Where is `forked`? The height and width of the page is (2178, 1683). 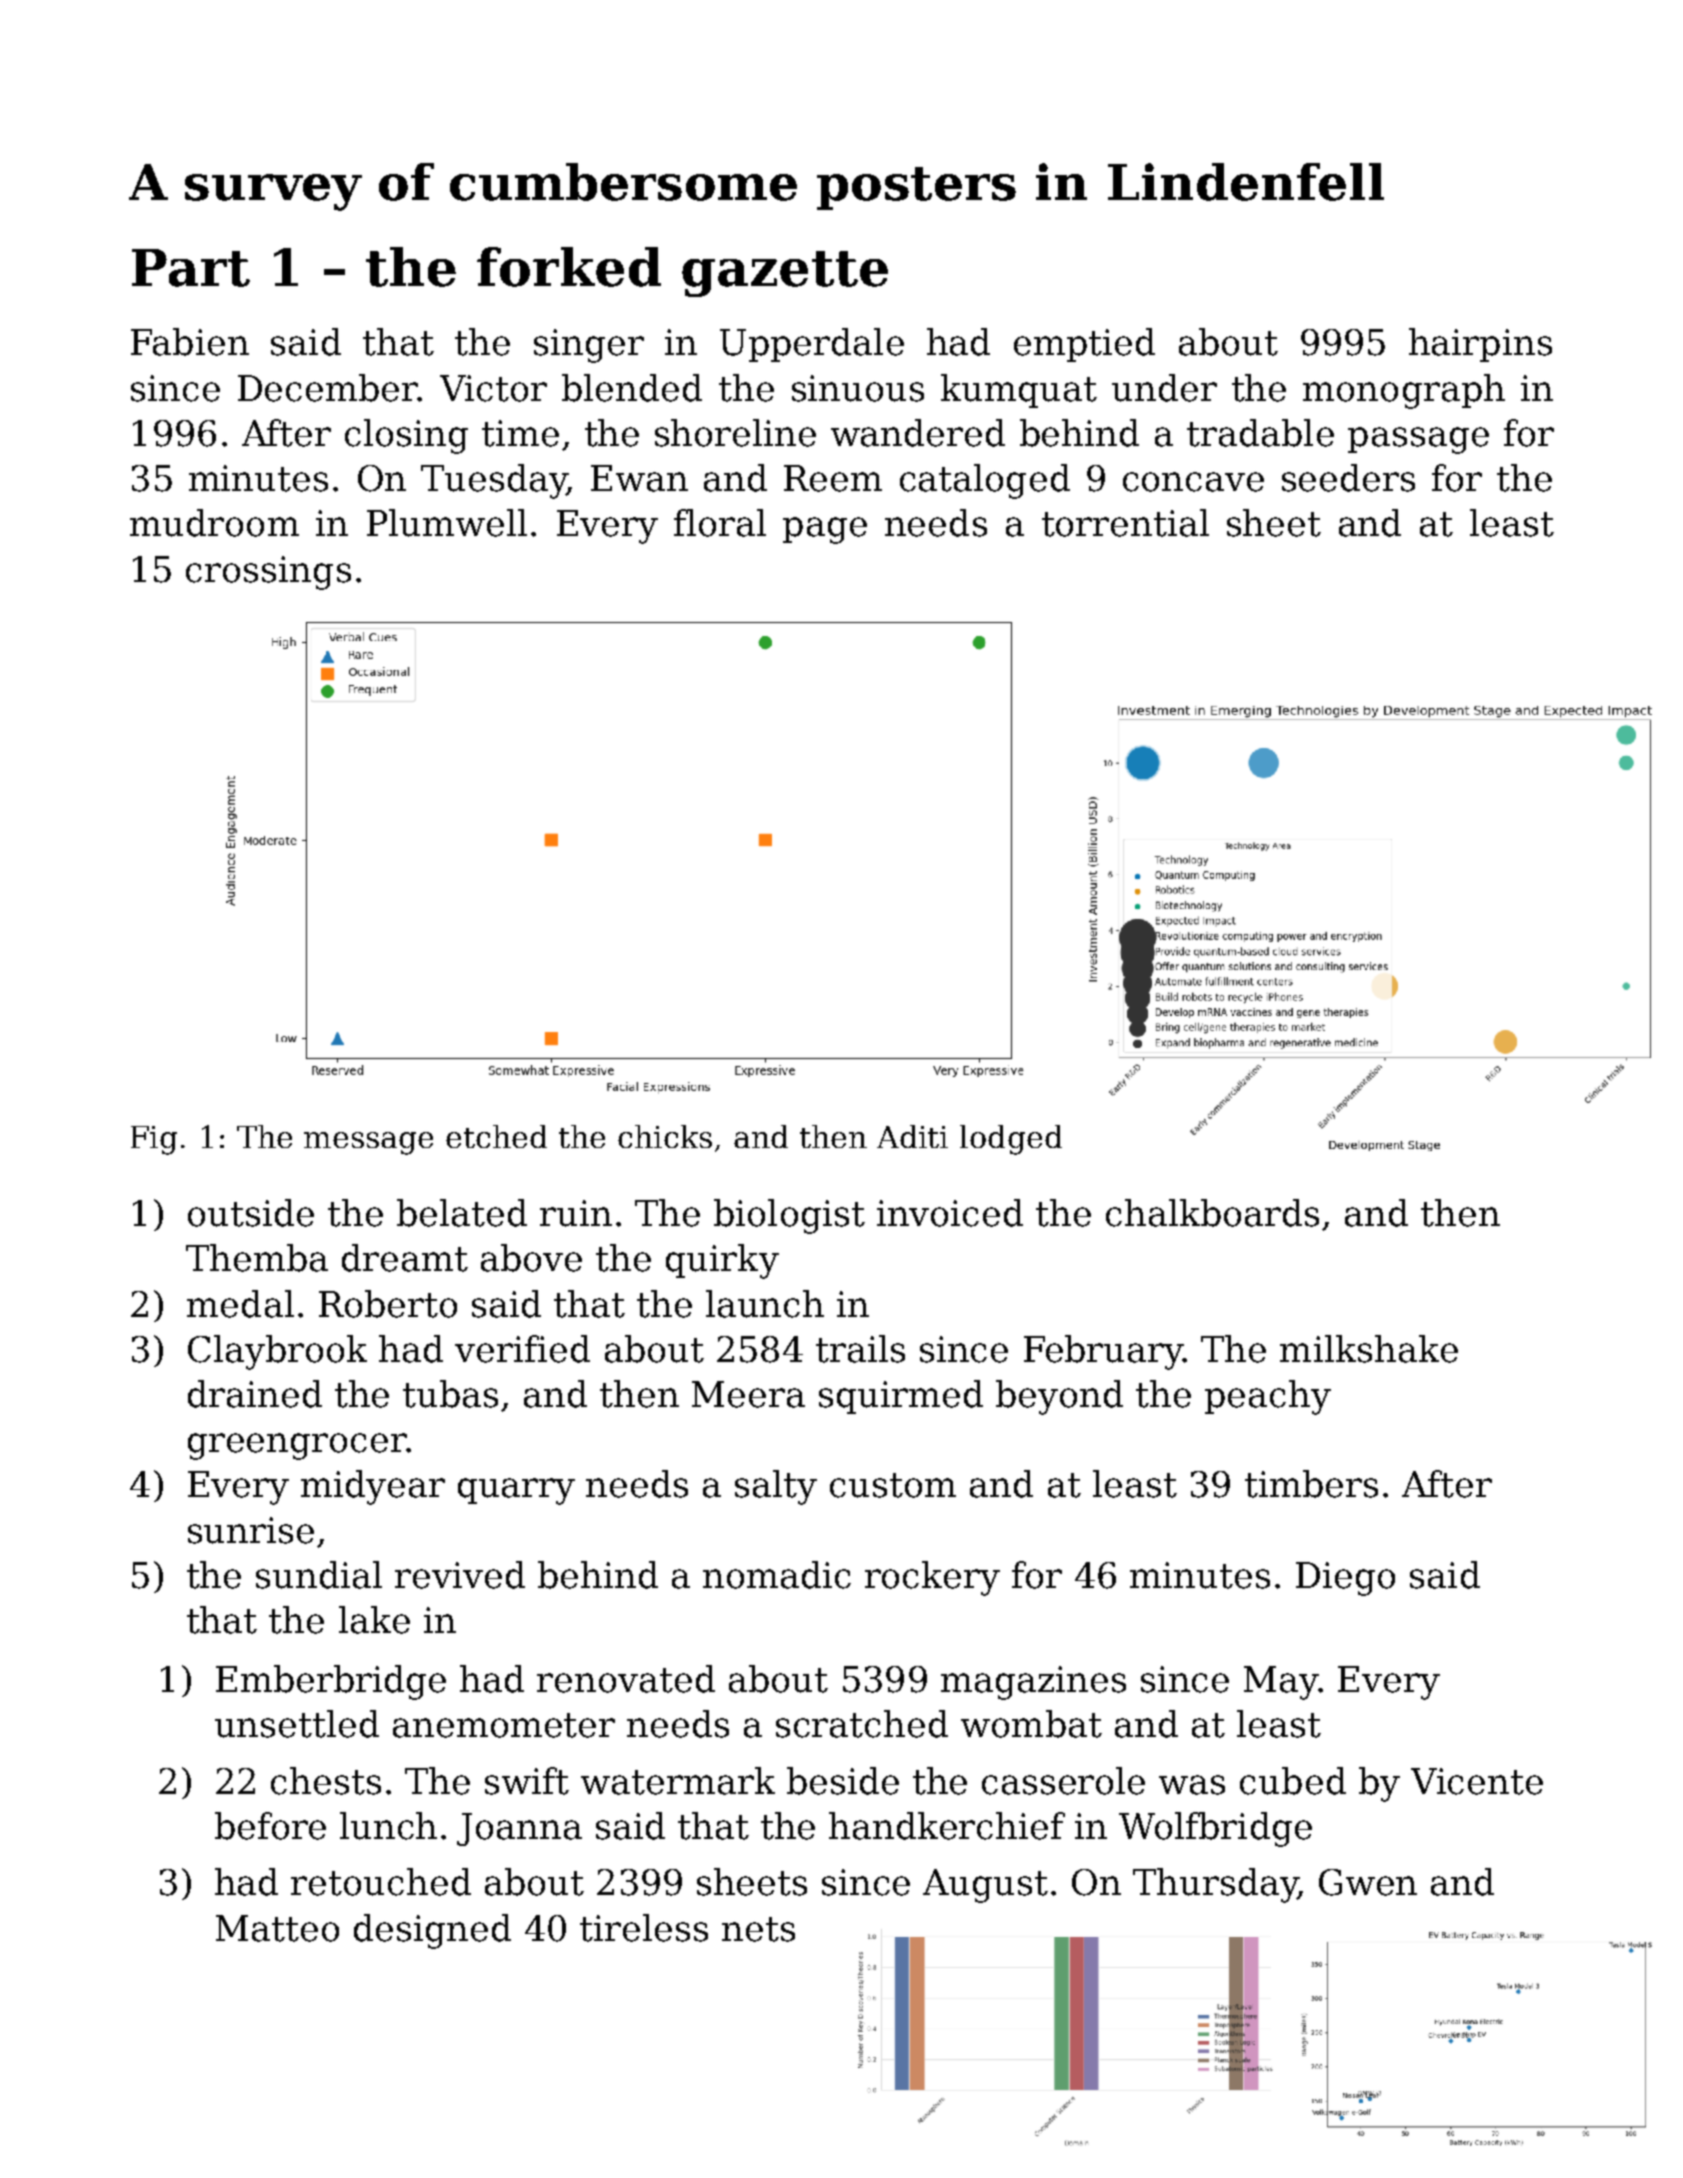
forked is located at coordinates (569, 267).
